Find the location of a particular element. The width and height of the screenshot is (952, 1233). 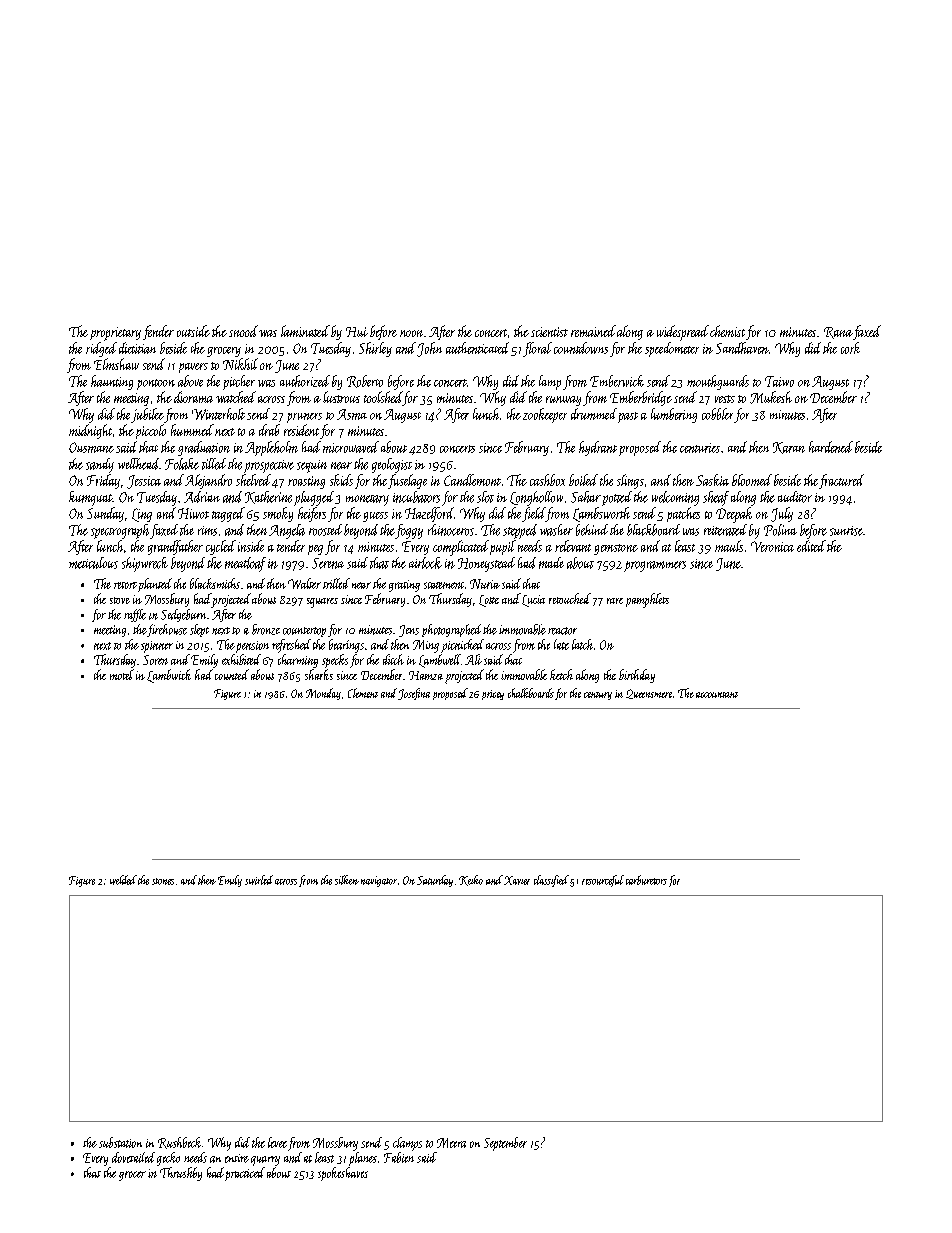

sunrise is located at coordinates (846, 531).
